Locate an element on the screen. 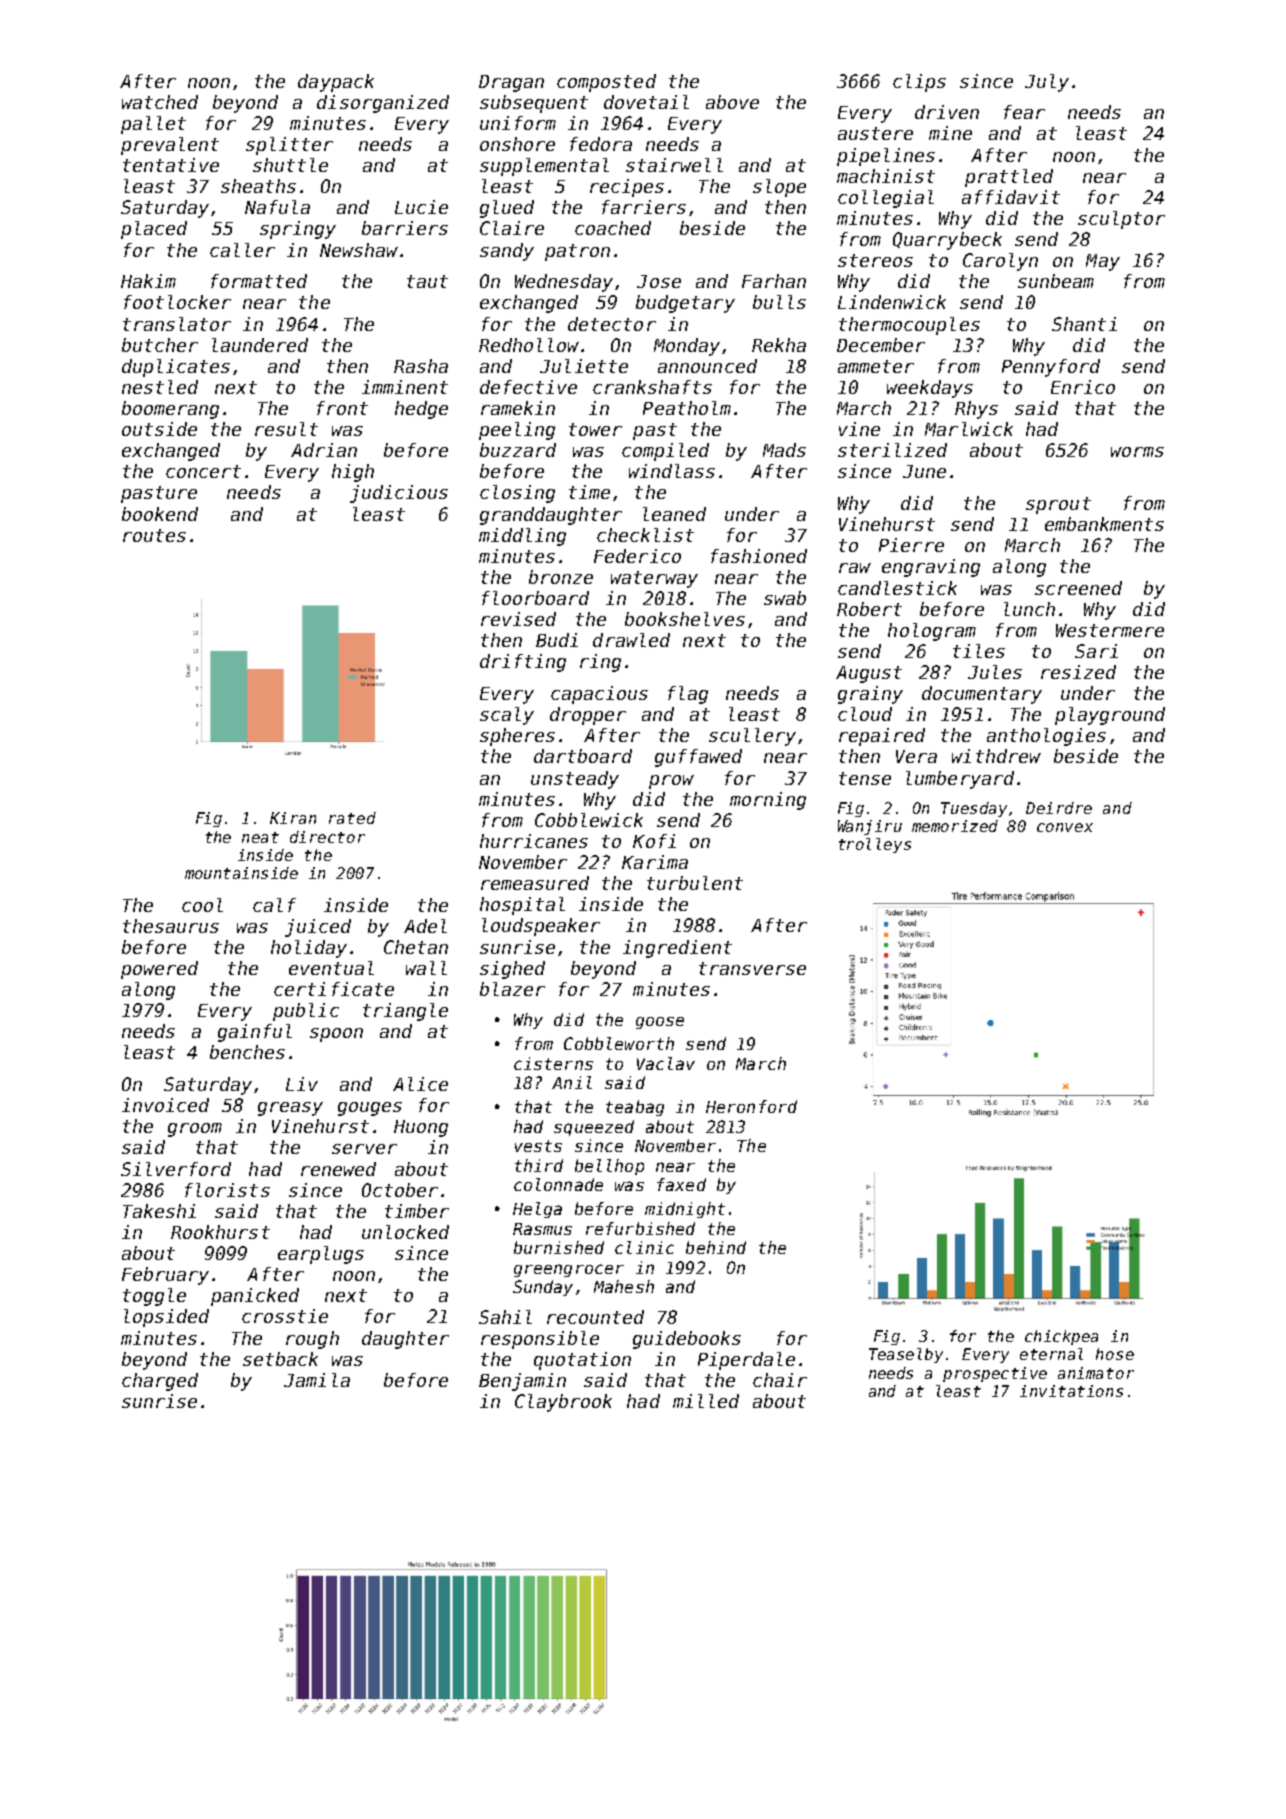 Image resolution: width=1286 pixels, height=1819 pixels. lunch is located at coordinates (1029, 609).
